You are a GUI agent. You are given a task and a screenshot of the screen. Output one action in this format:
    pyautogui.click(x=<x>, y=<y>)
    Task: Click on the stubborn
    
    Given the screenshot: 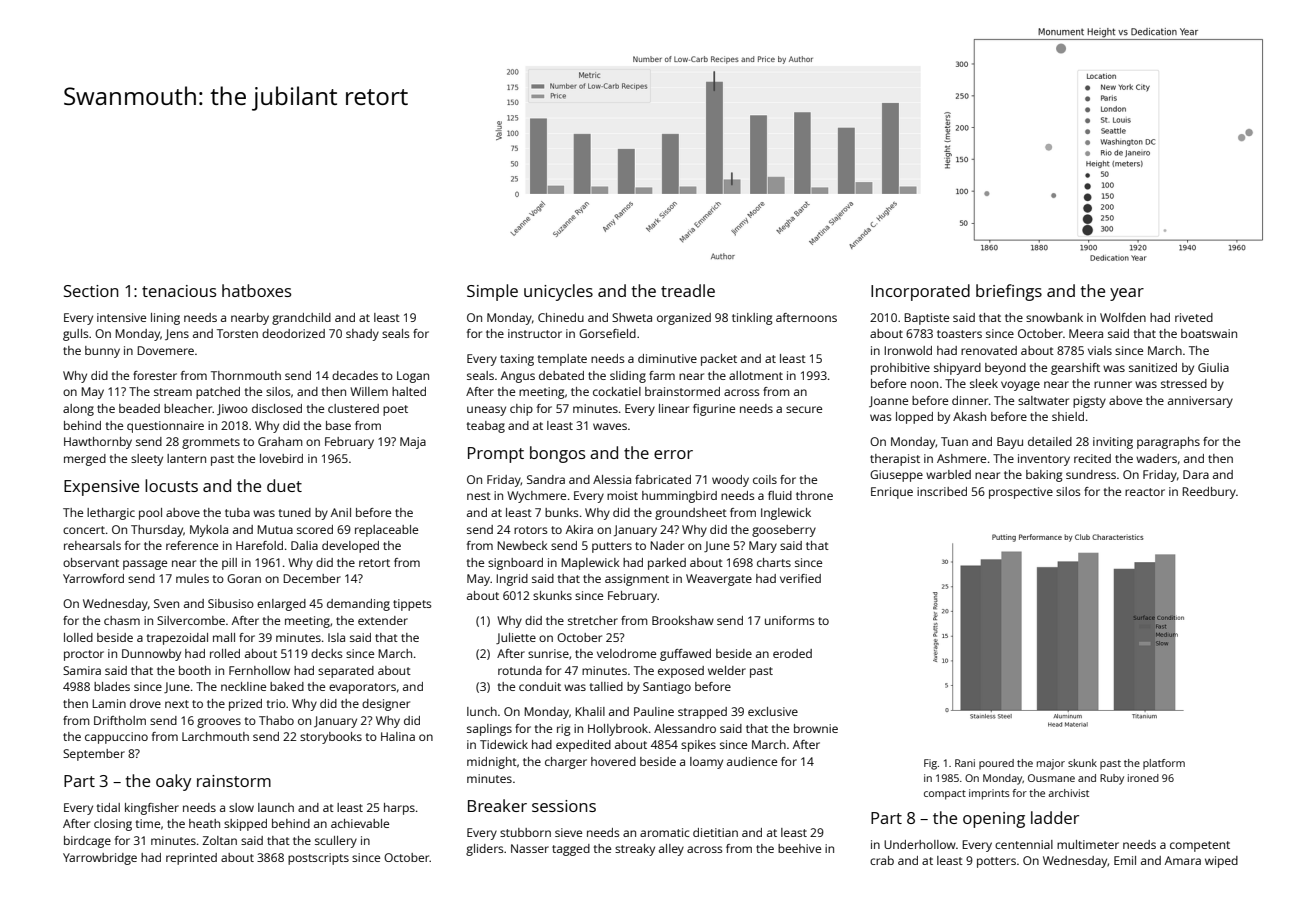 What is the action you would take?
    pyautogui.click(x=525, y=832)
